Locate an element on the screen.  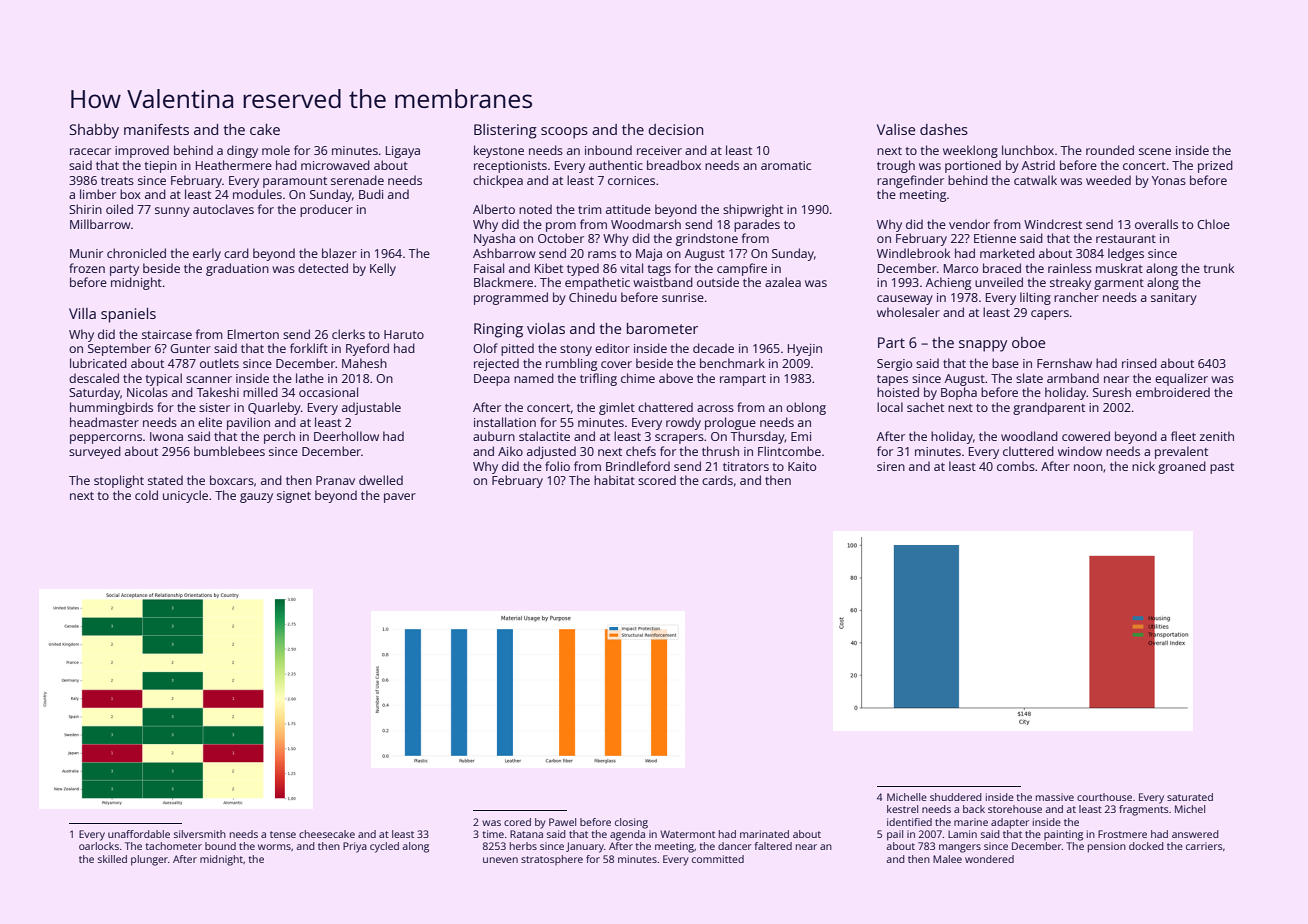
programmed is located at coordinates (511, 298).
